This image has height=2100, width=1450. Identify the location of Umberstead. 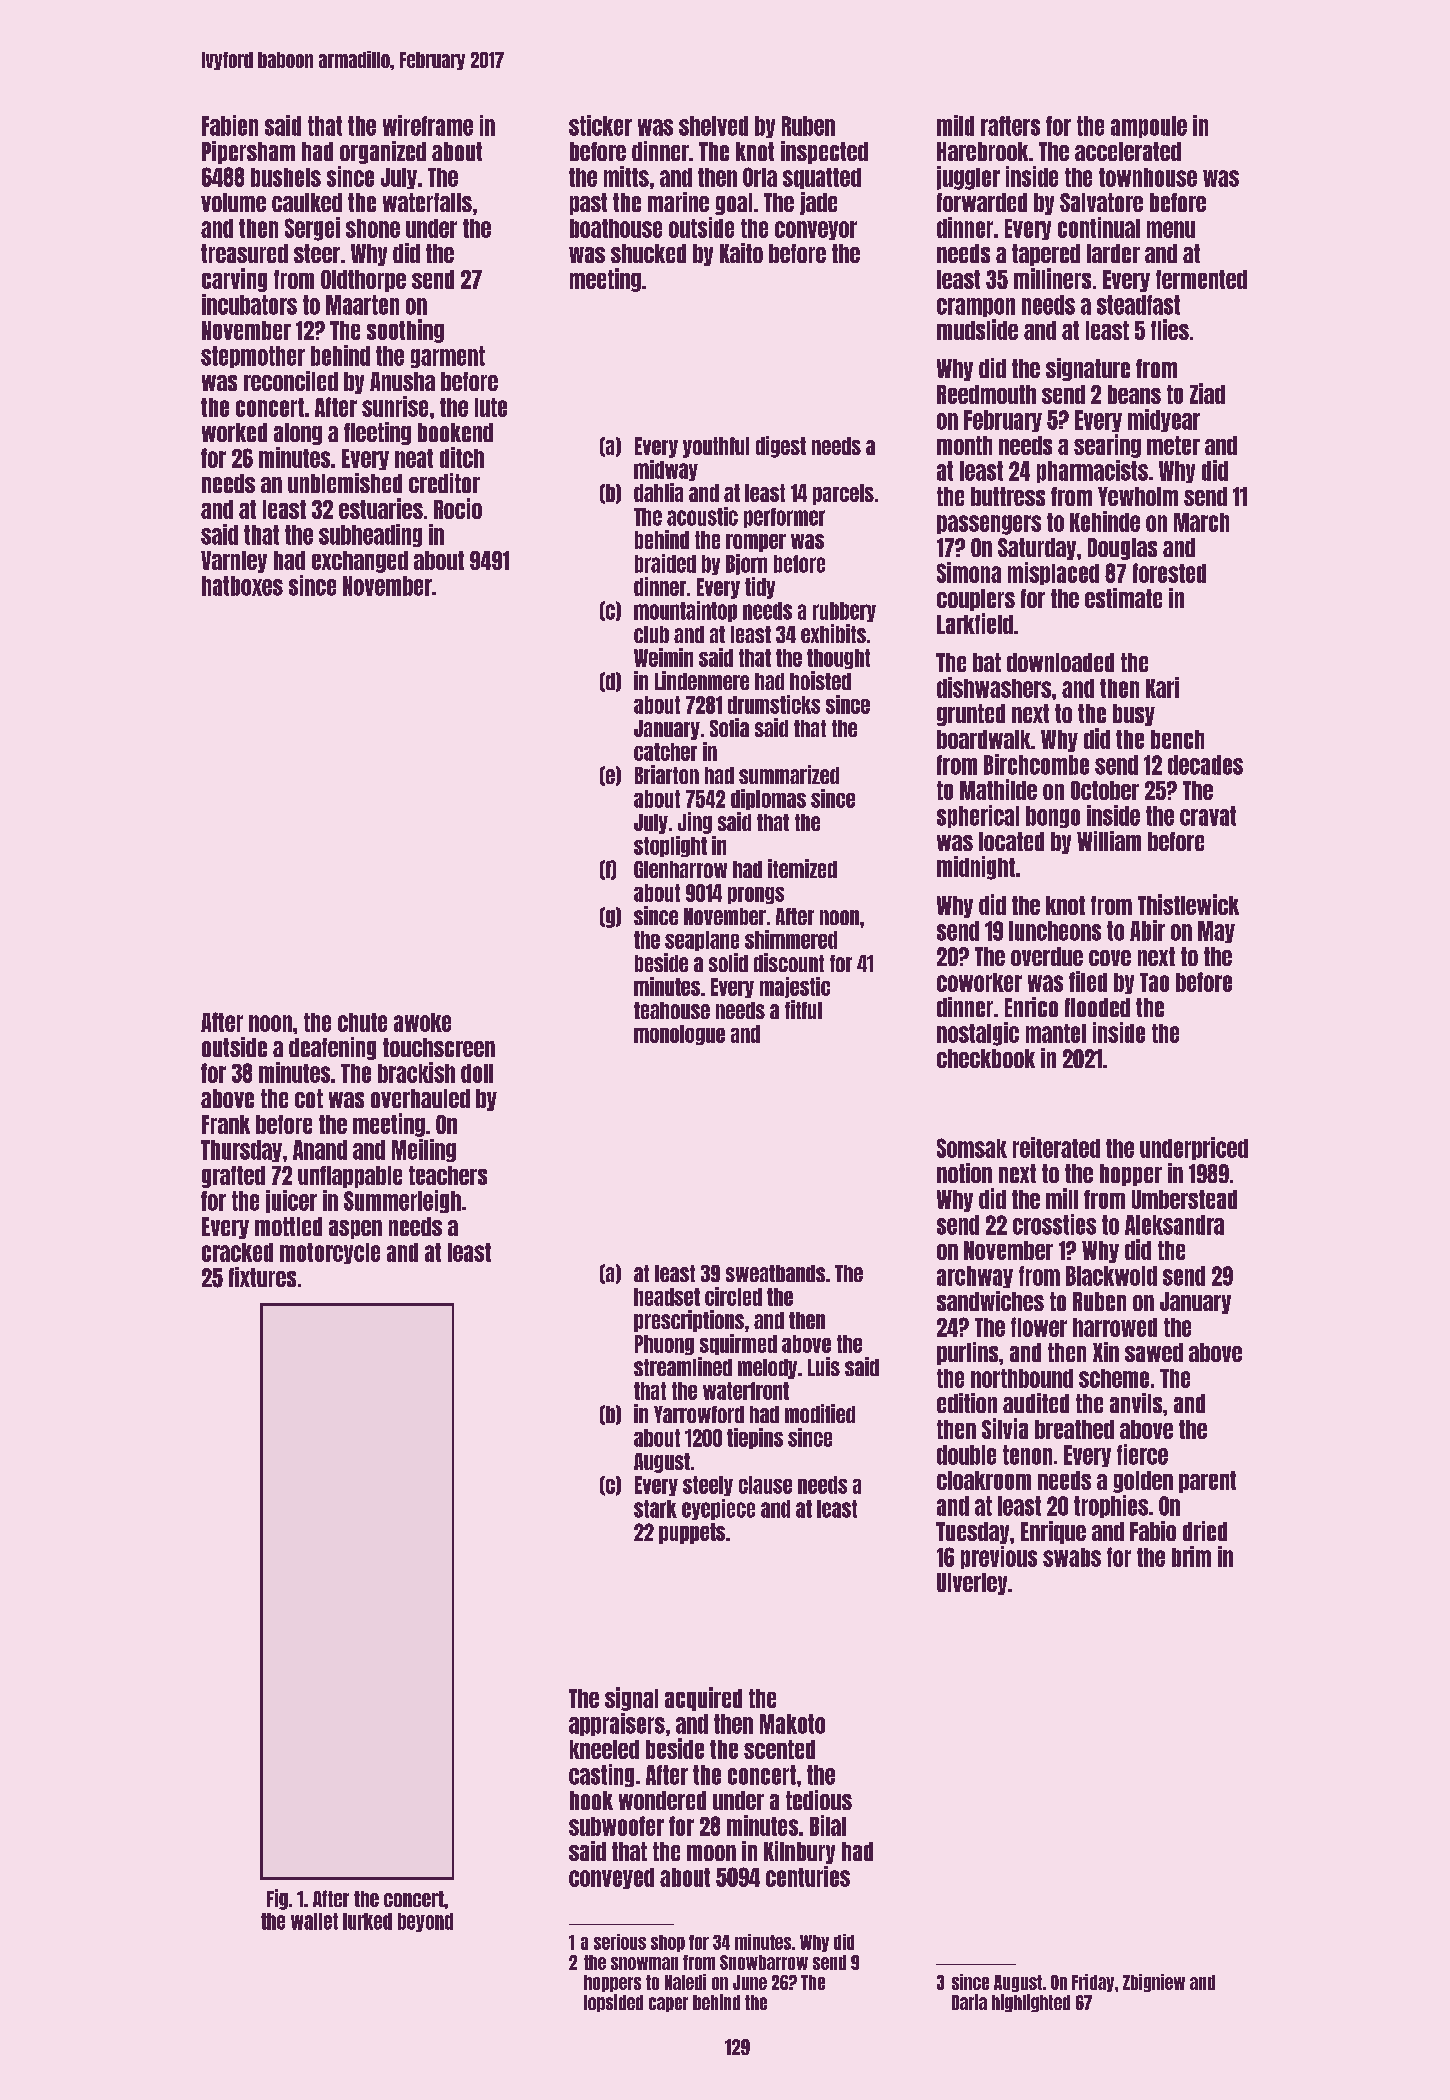
(1184, 1199).
